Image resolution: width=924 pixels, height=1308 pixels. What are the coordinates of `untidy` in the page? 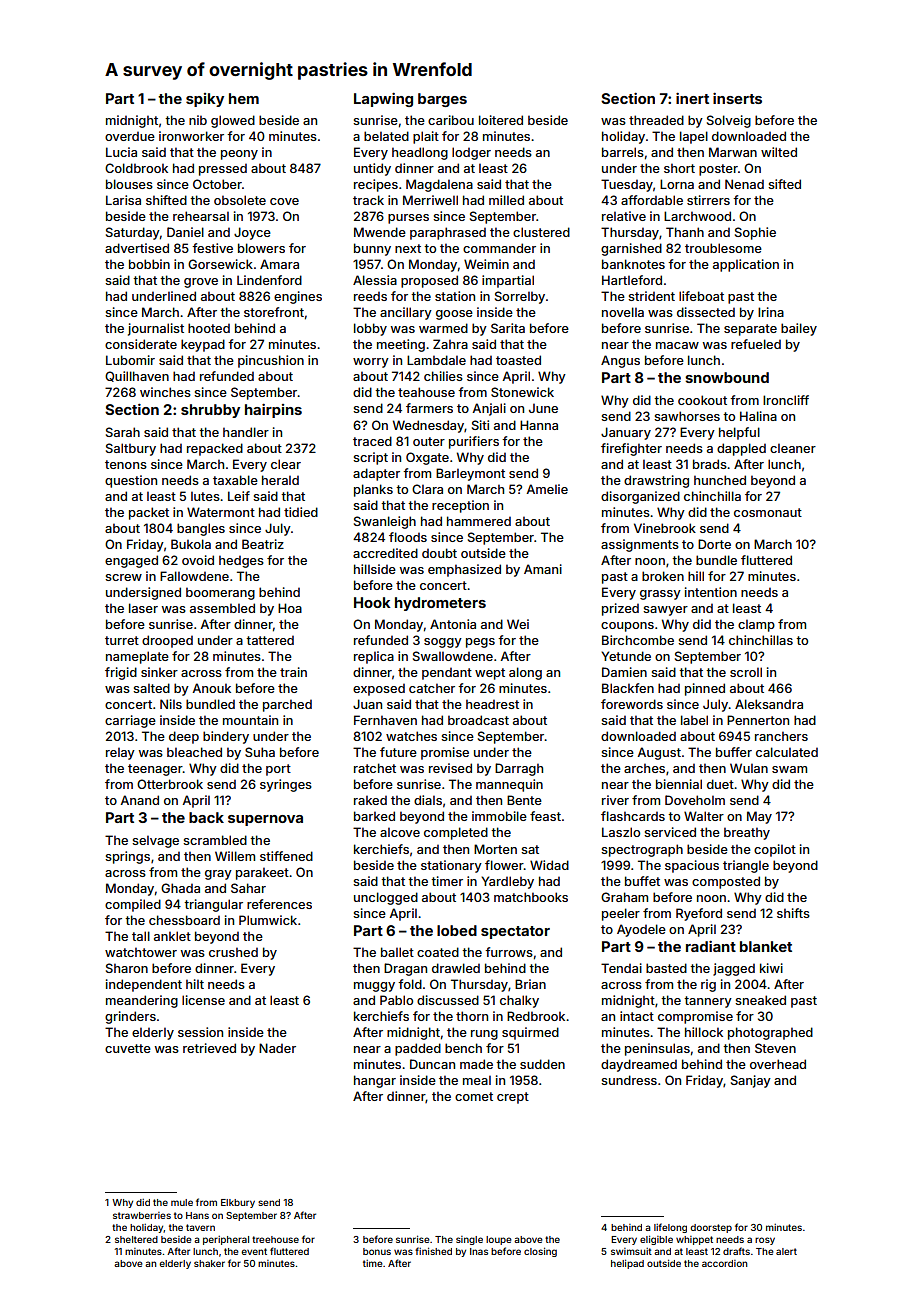 It's located at (372, 169).
